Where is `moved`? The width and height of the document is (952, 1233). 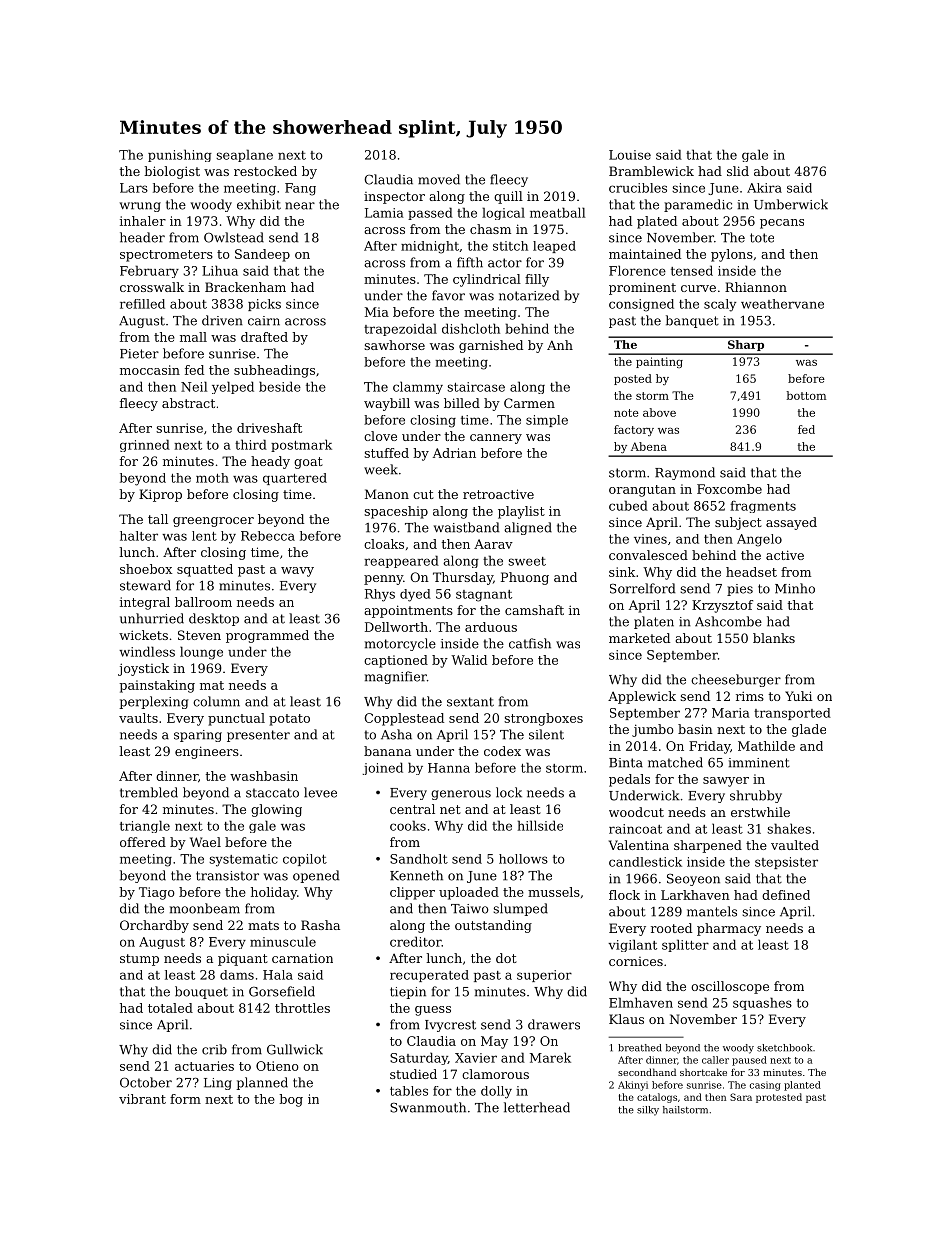 moved is located at coordinates (439, 179).
